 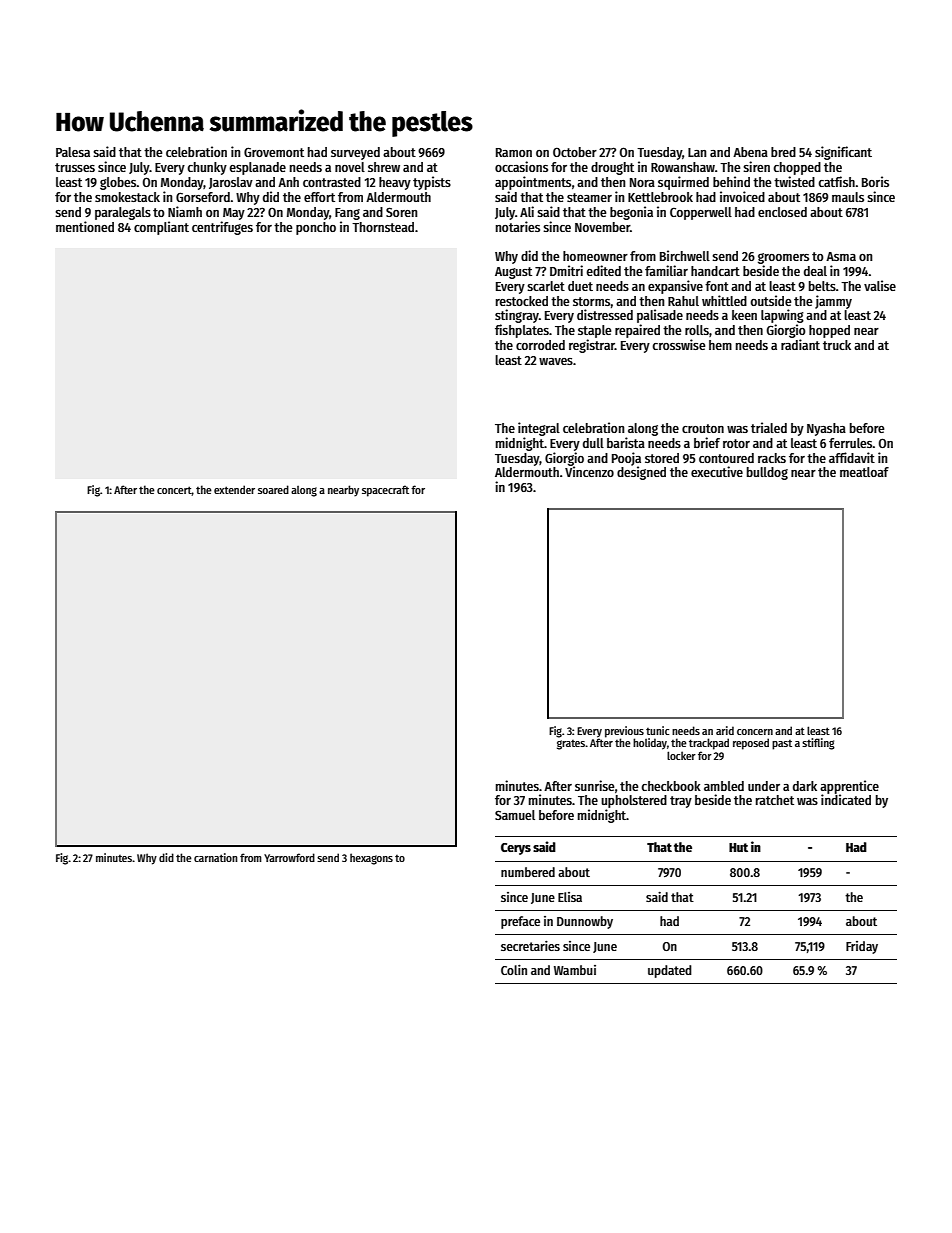 What do you see at coordinates (818, 744) in the screenshot?
I see `stifling` at bounding box center [818, 744].
